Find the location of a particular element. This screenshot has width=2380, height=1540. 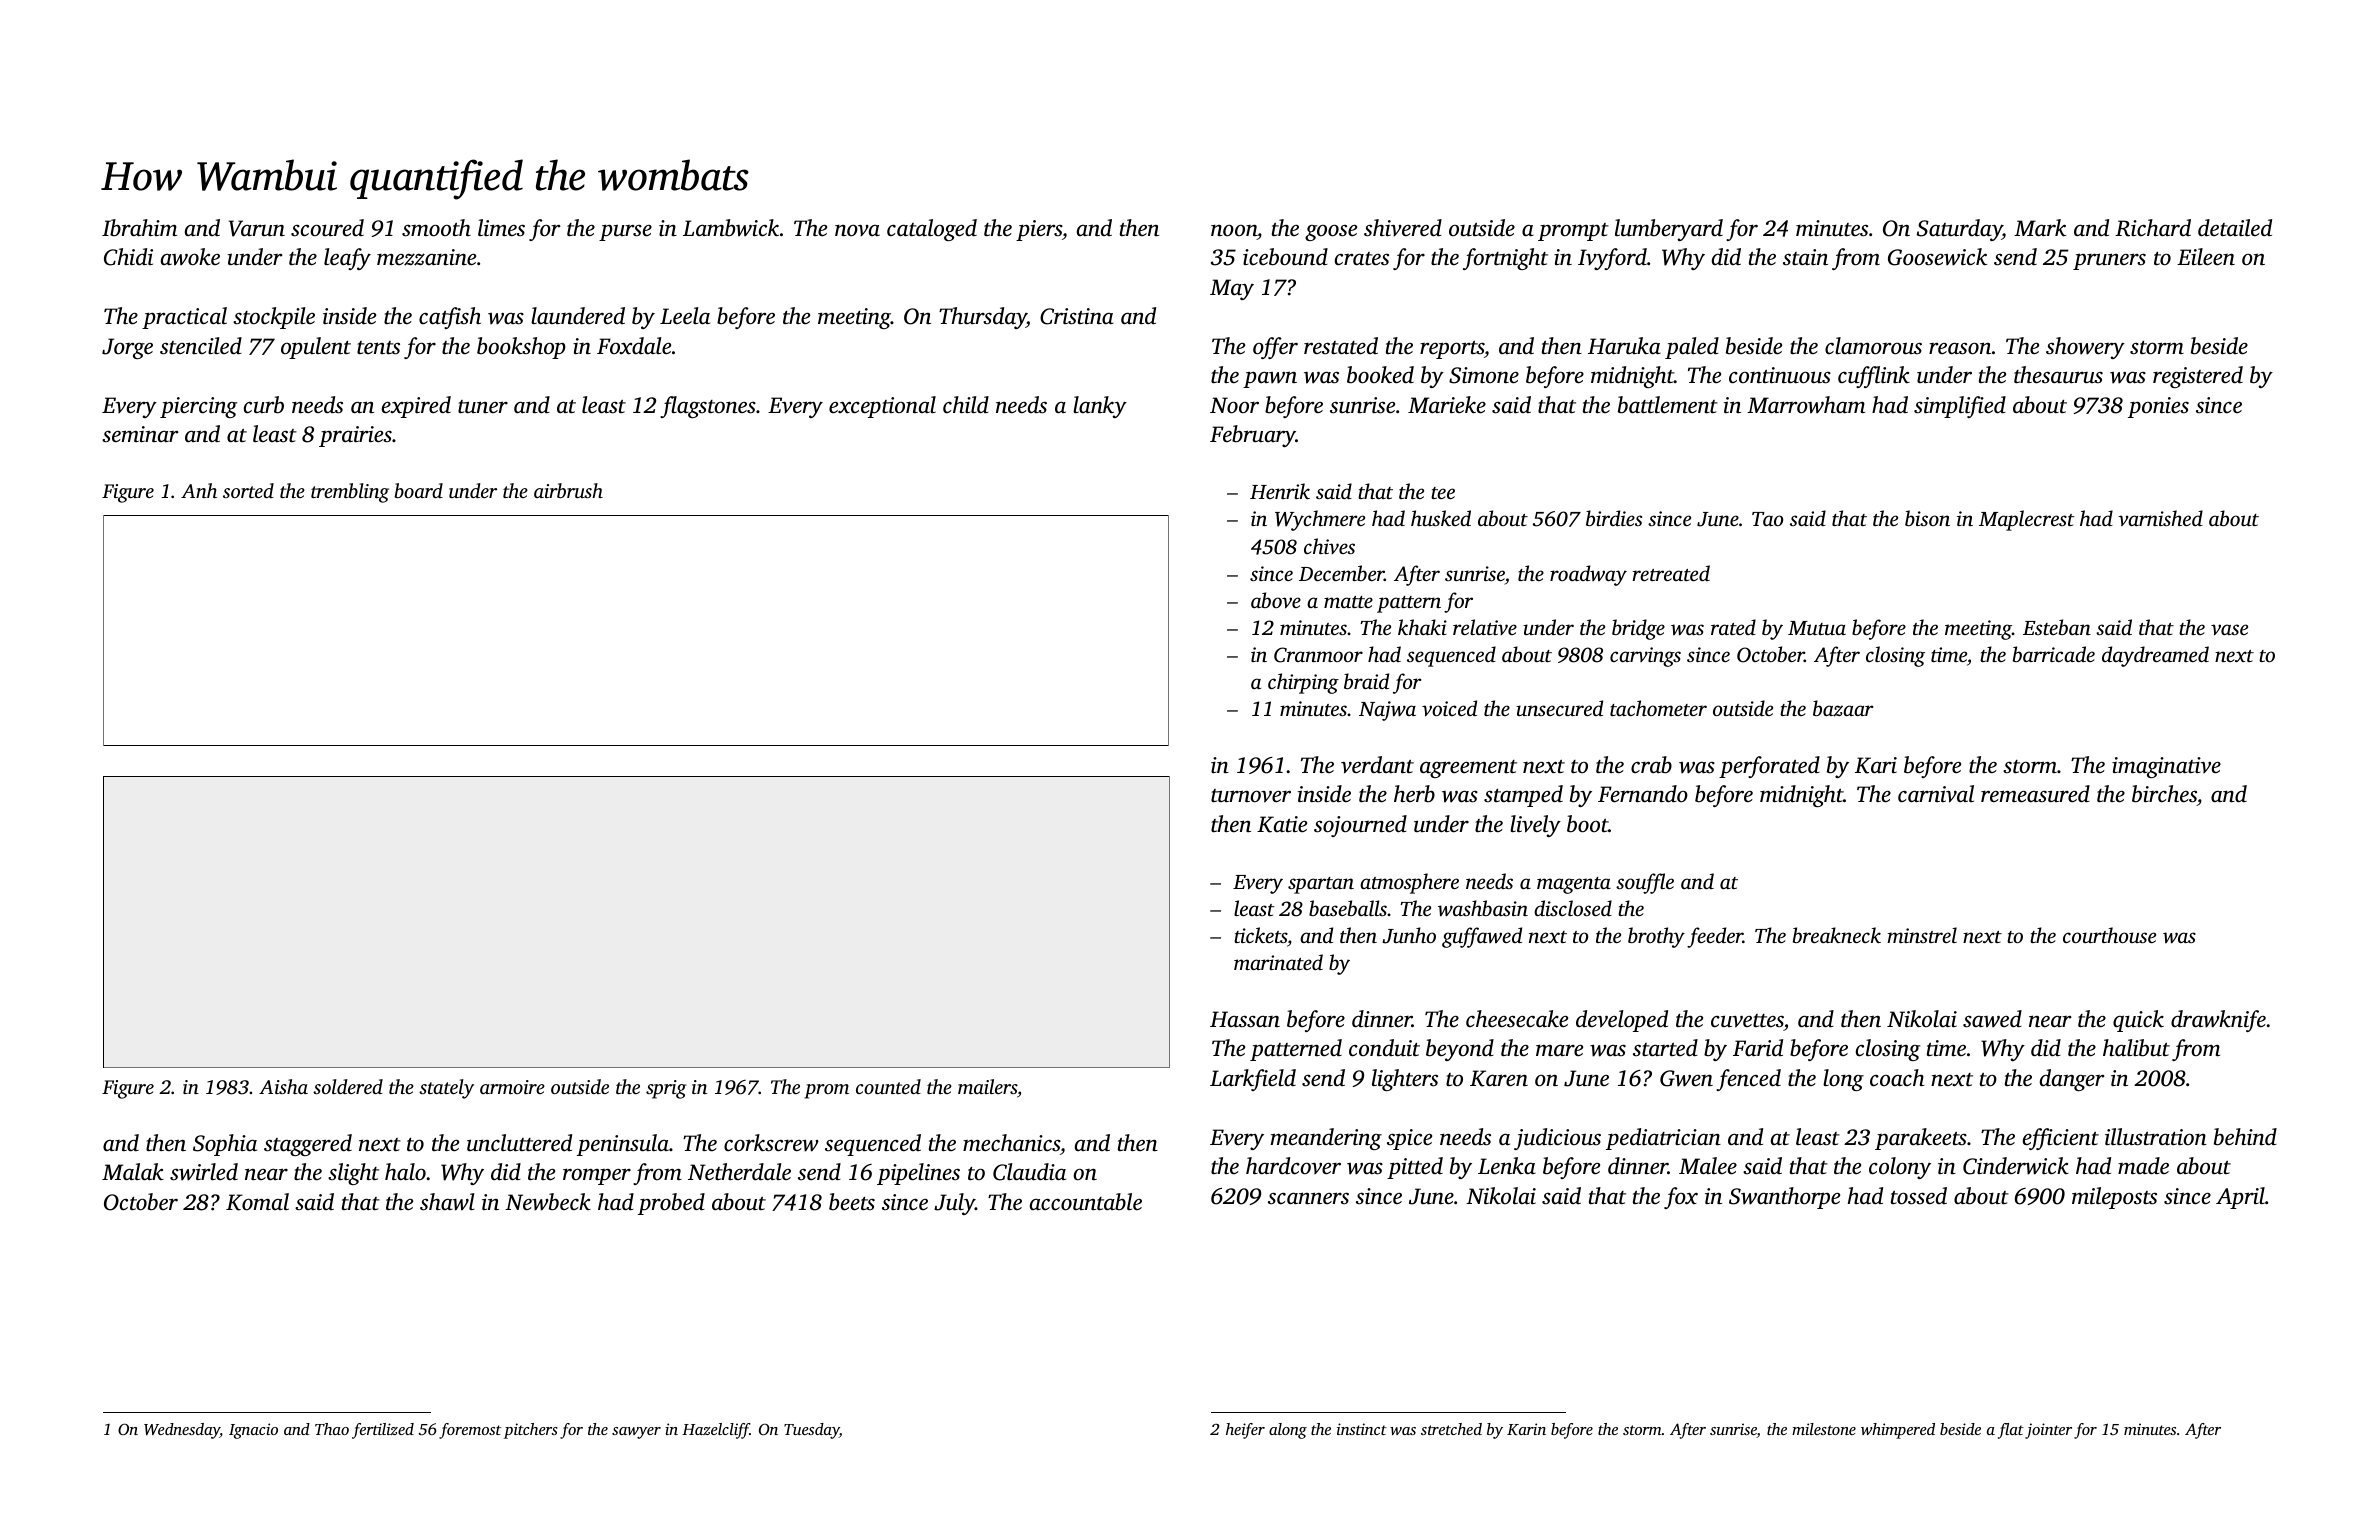

fenced is located at coordinates (1748, 1080).
